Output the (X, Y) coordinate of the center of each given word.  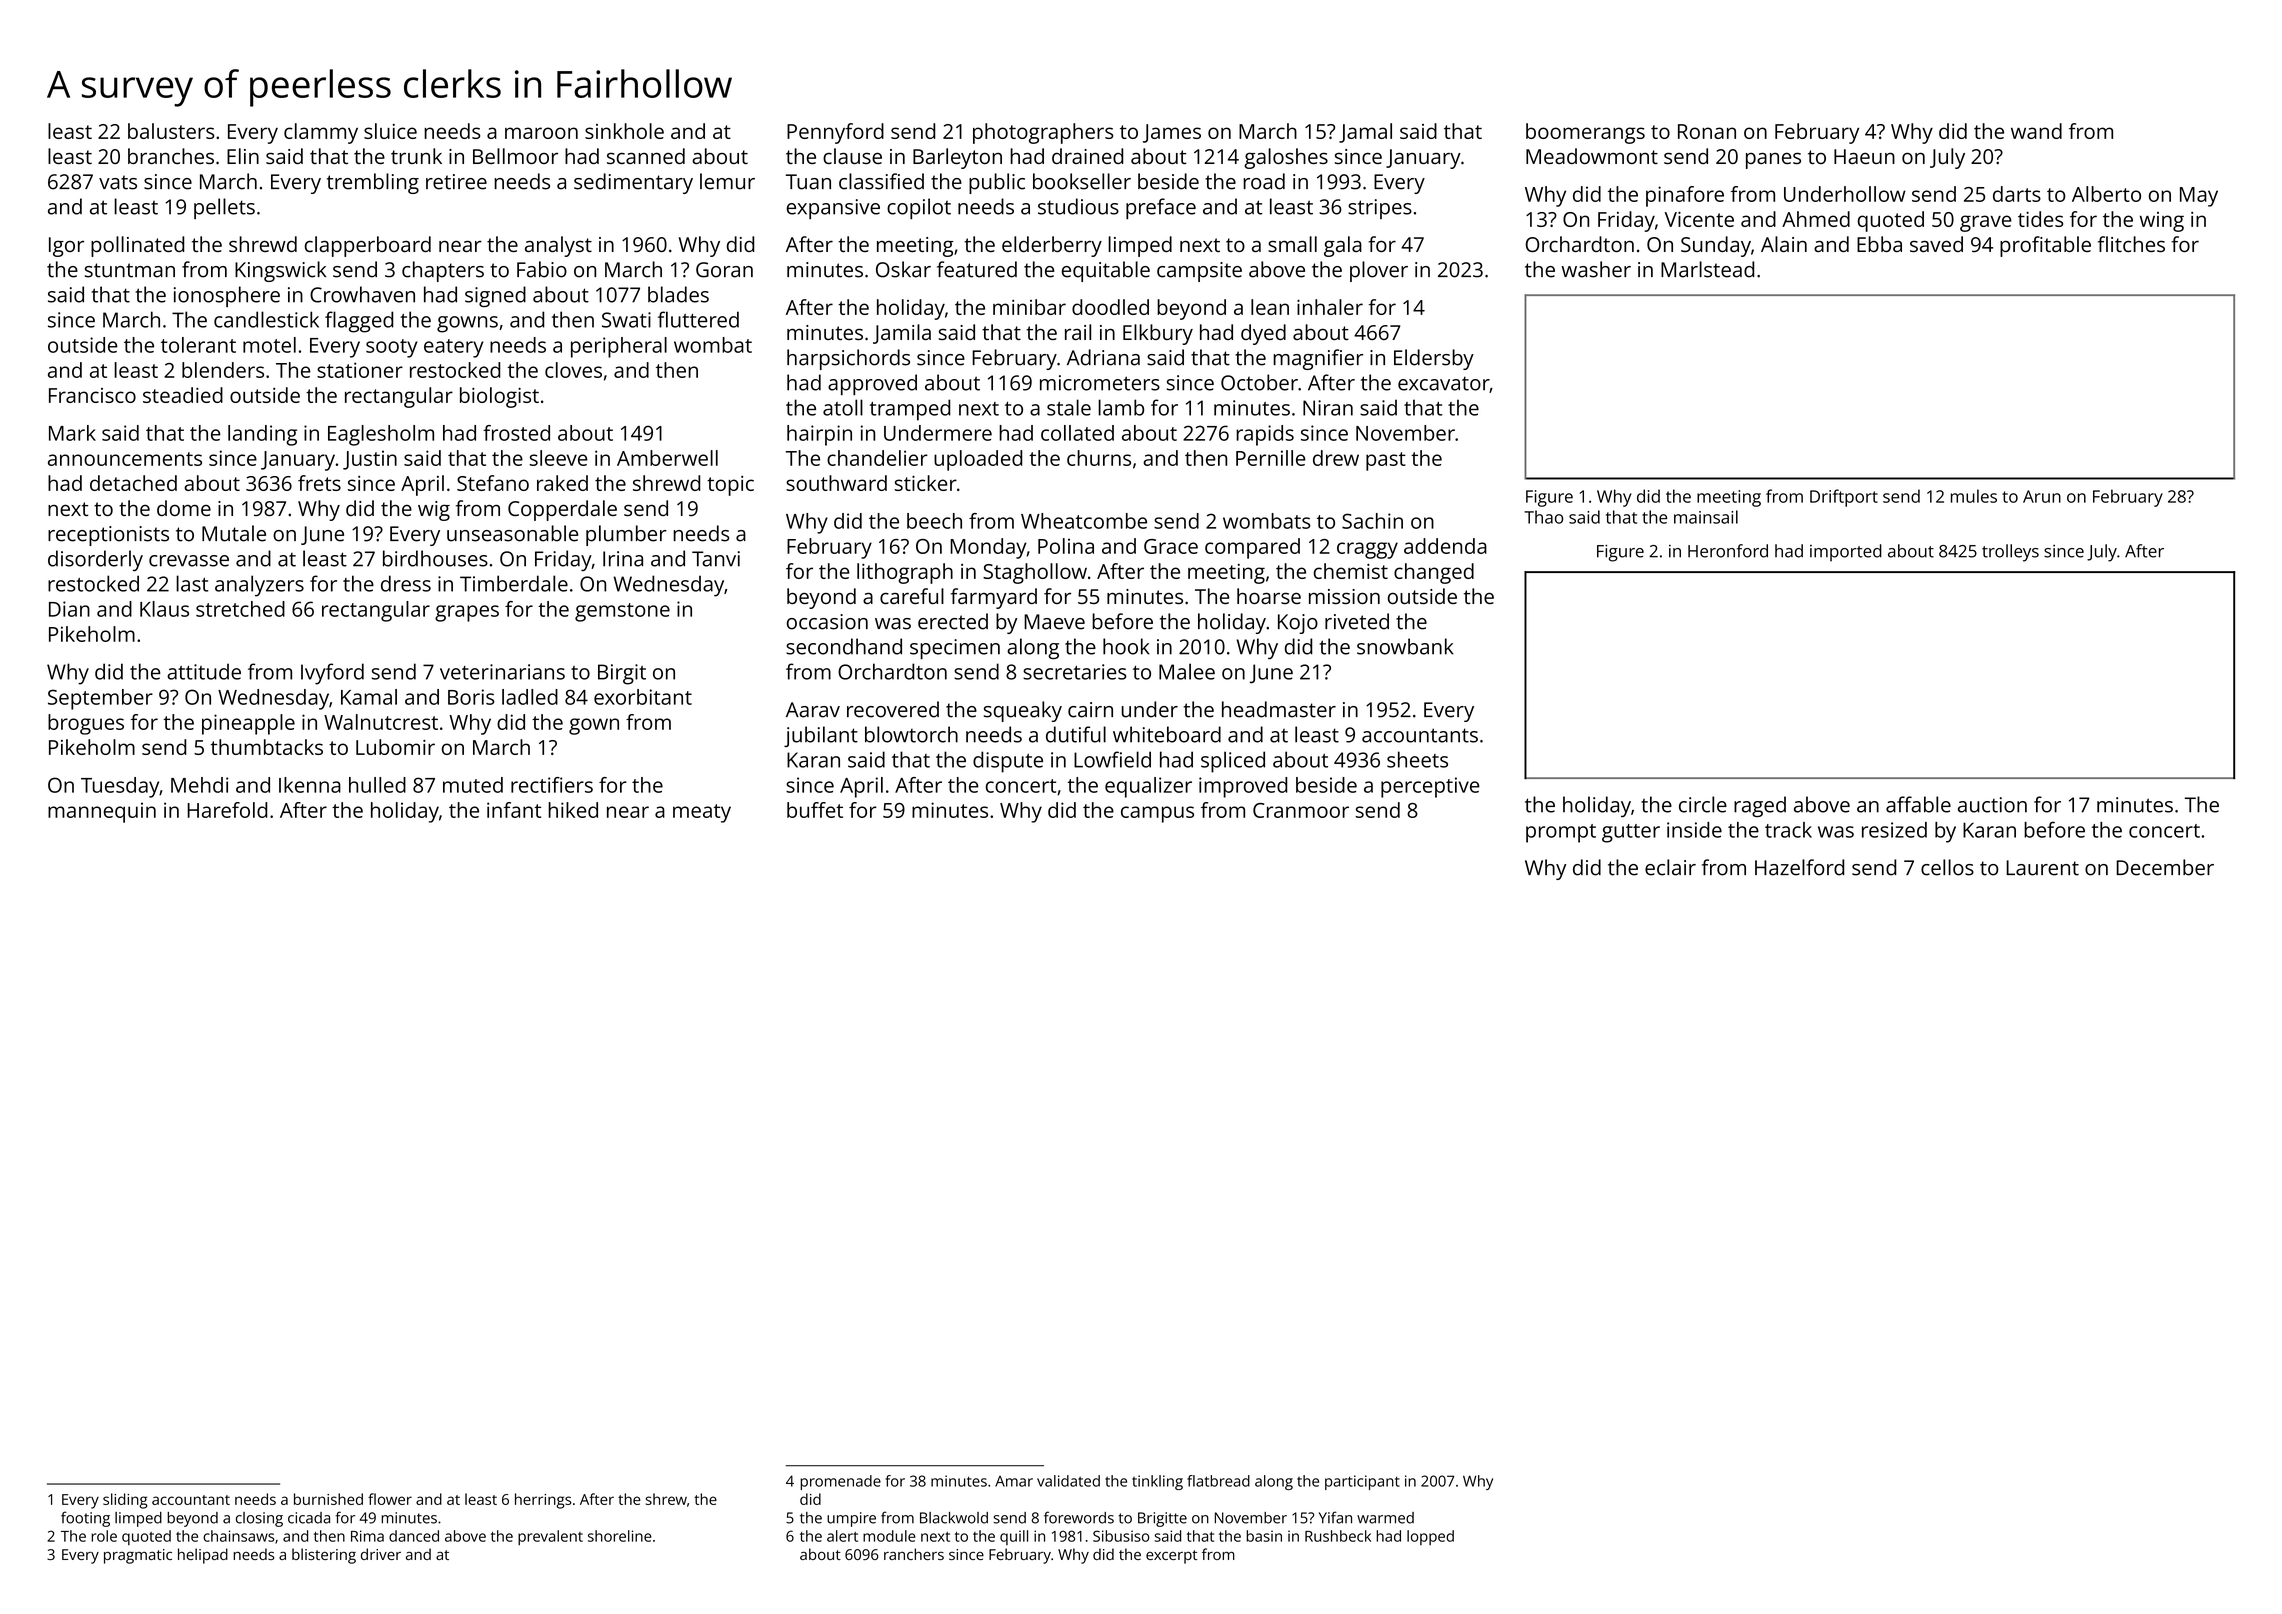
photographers (1043, 133)
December (2165, 867)
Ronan (1707, 131)
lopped (1430, 1537)
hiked (573, 810)
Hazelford (1799, 867)
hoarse (1269, 596)
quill (1014, 1537)
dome (184, 508)
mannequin (102, 812)
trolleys (2010, 553)
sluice (390, 131)
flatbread (1218, 1481)
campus (1157, 814)
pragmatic (138, 1556)
